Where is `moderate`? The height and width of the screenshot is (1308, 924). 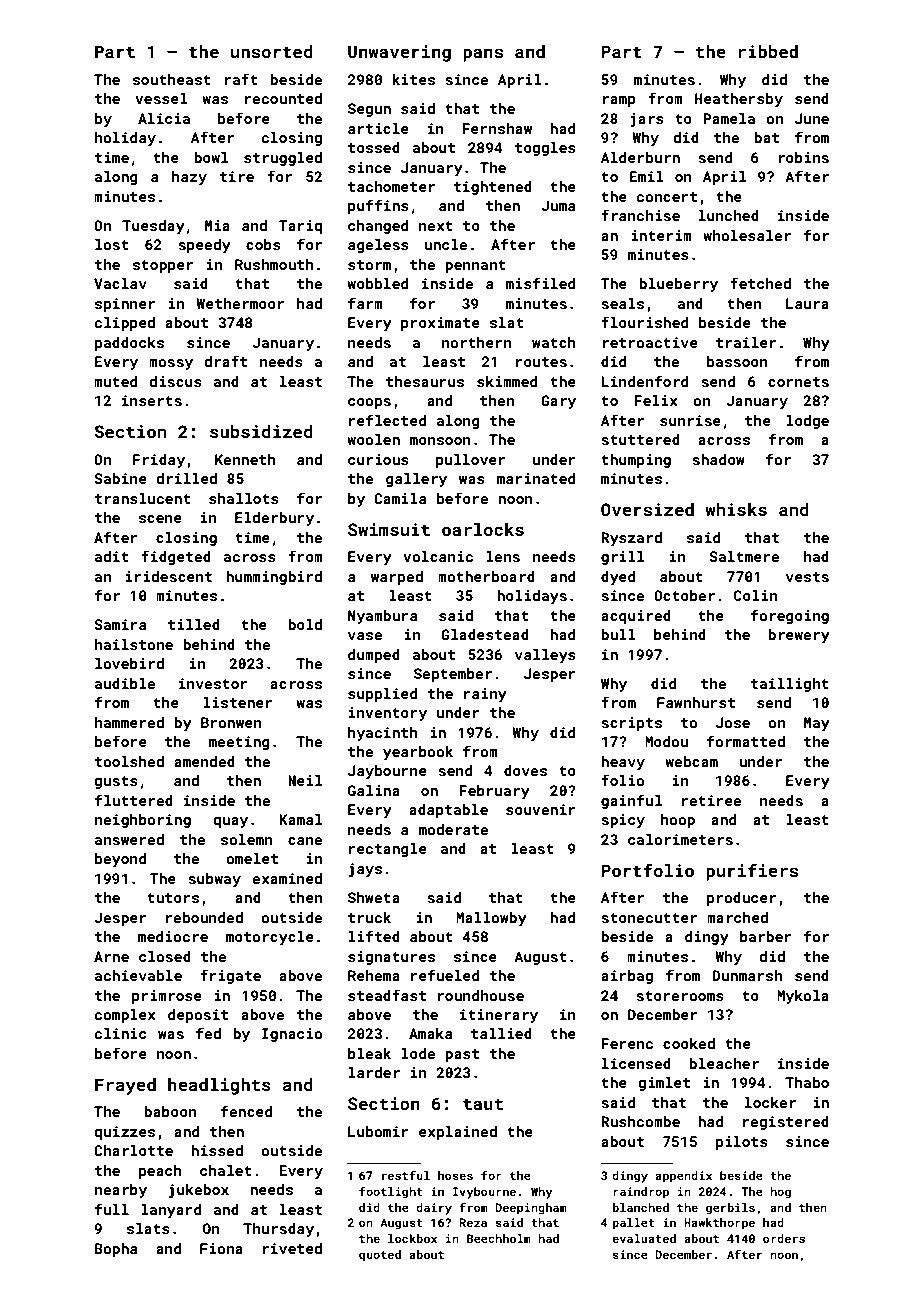
moderate is located at coordinates (453, 829).
